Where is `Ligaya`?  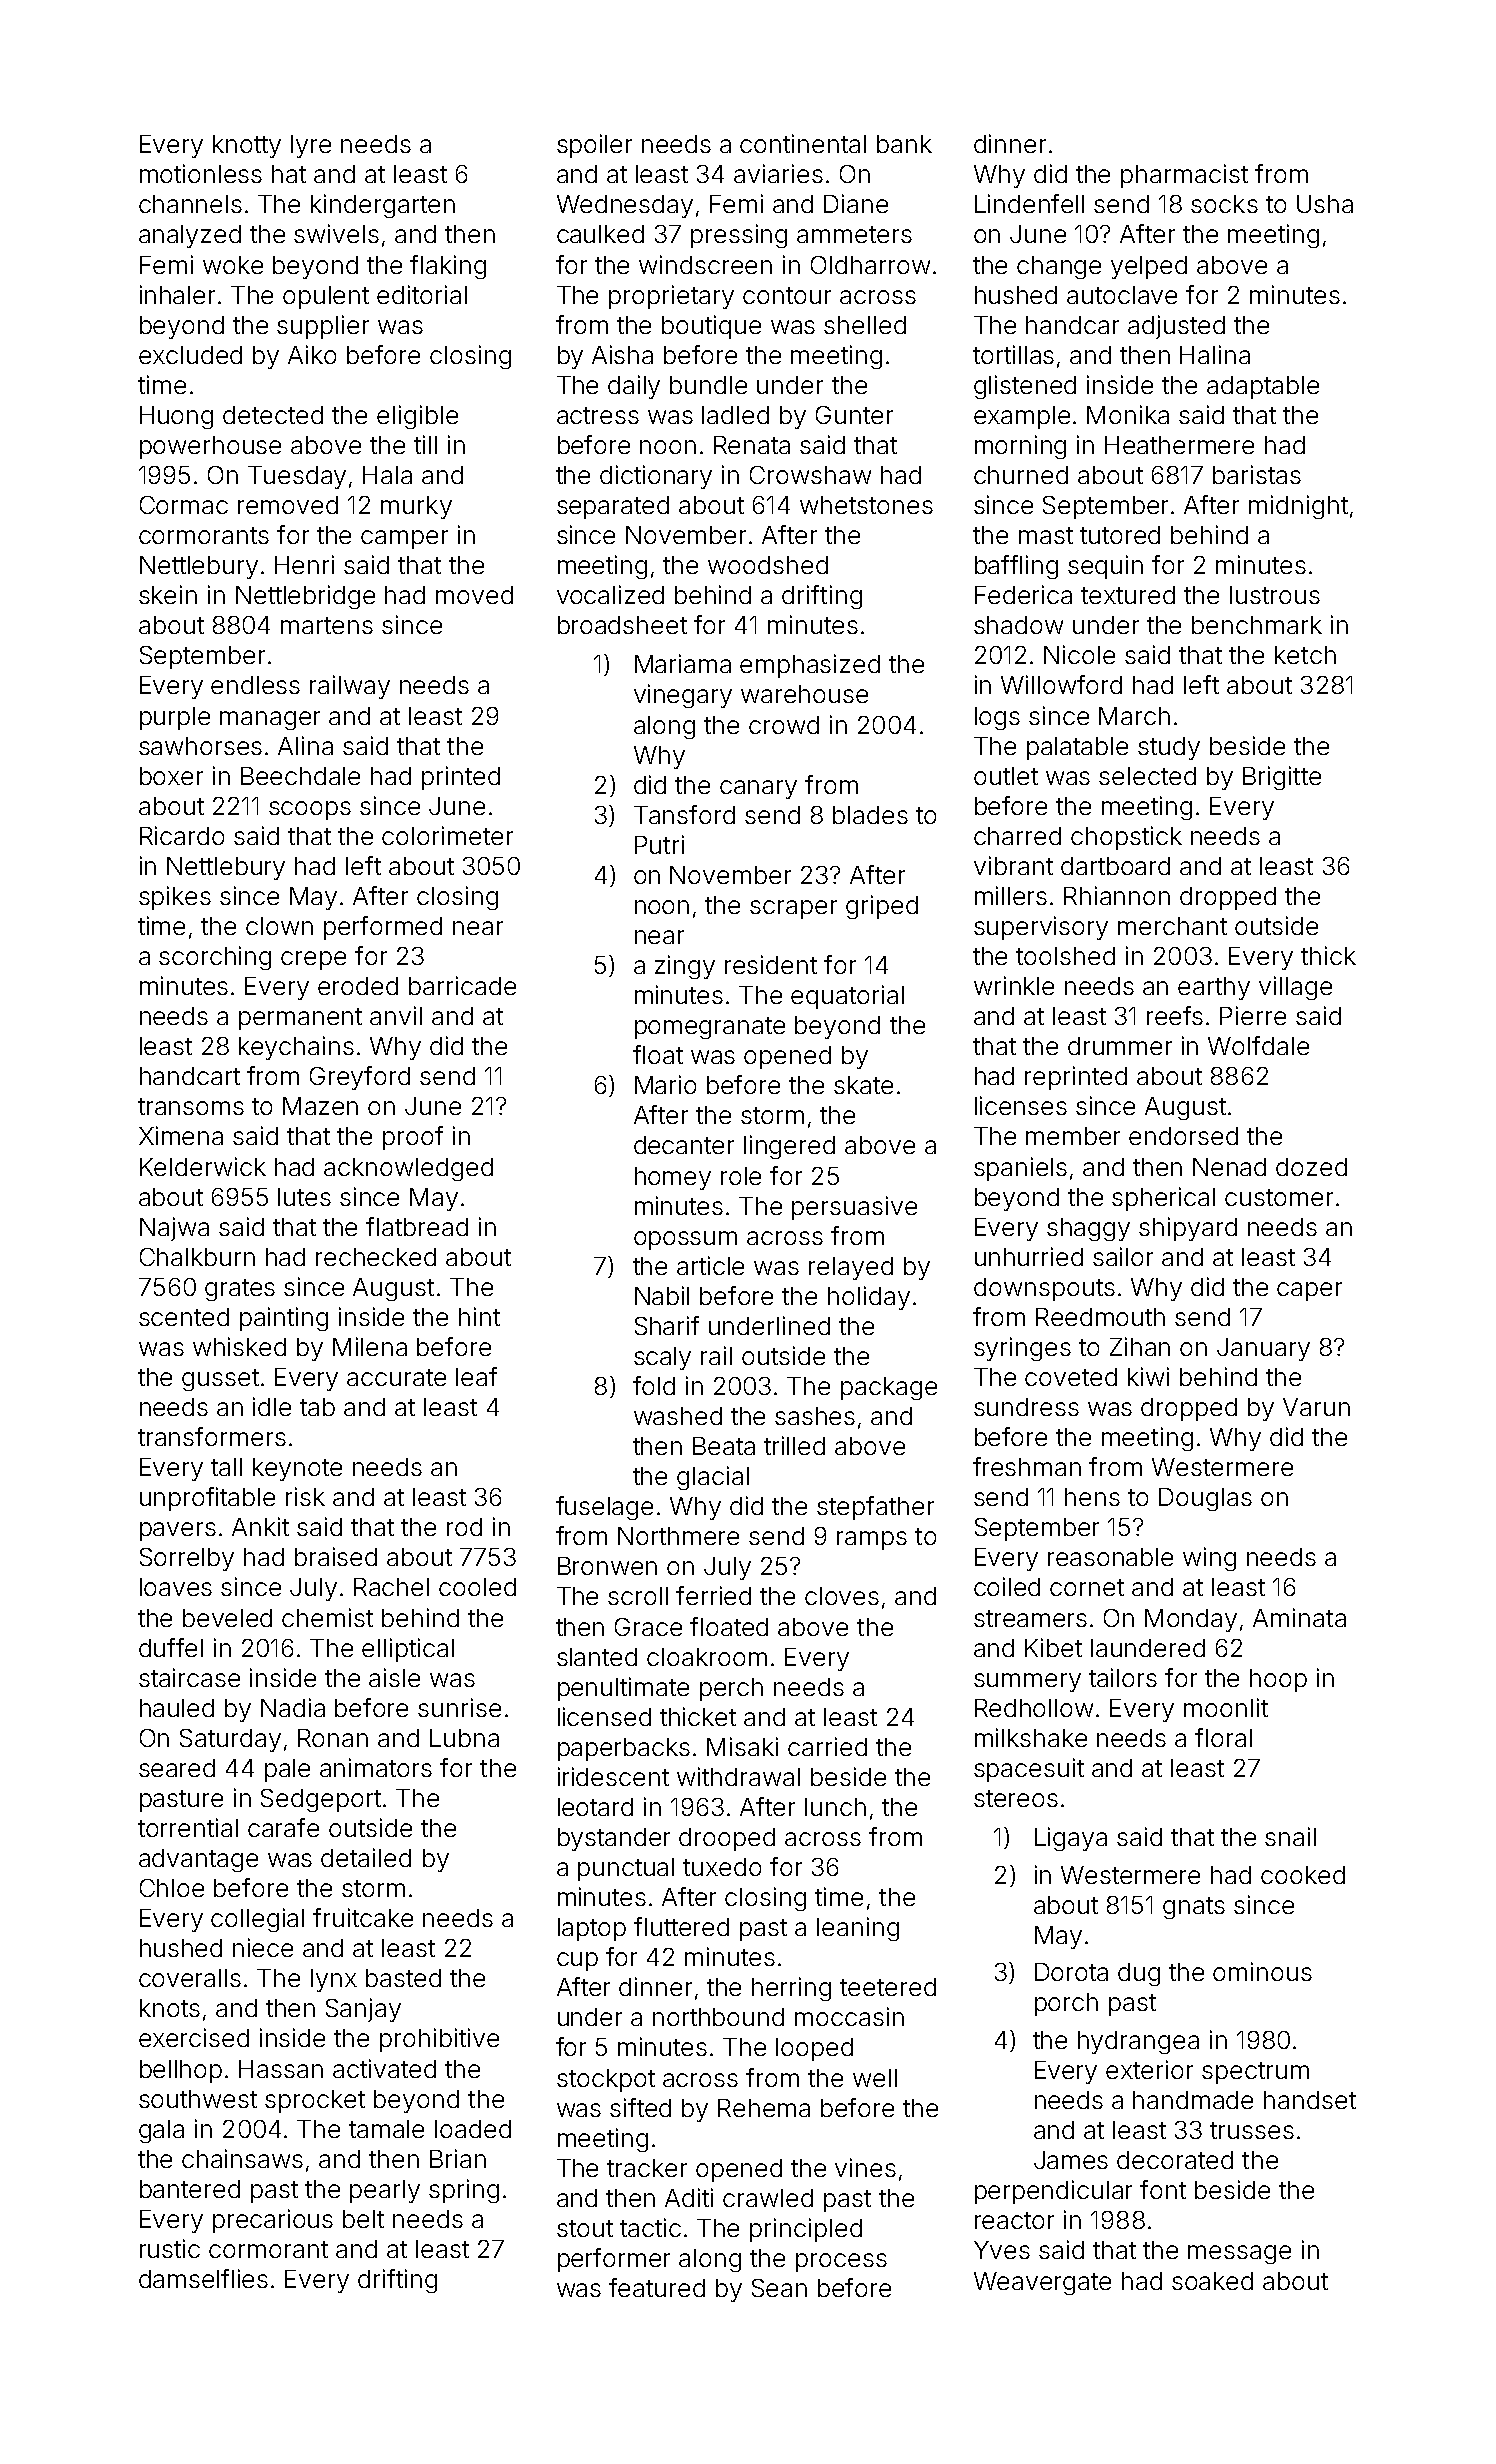 Ligaya is located at coordinates (1071, 1839).
